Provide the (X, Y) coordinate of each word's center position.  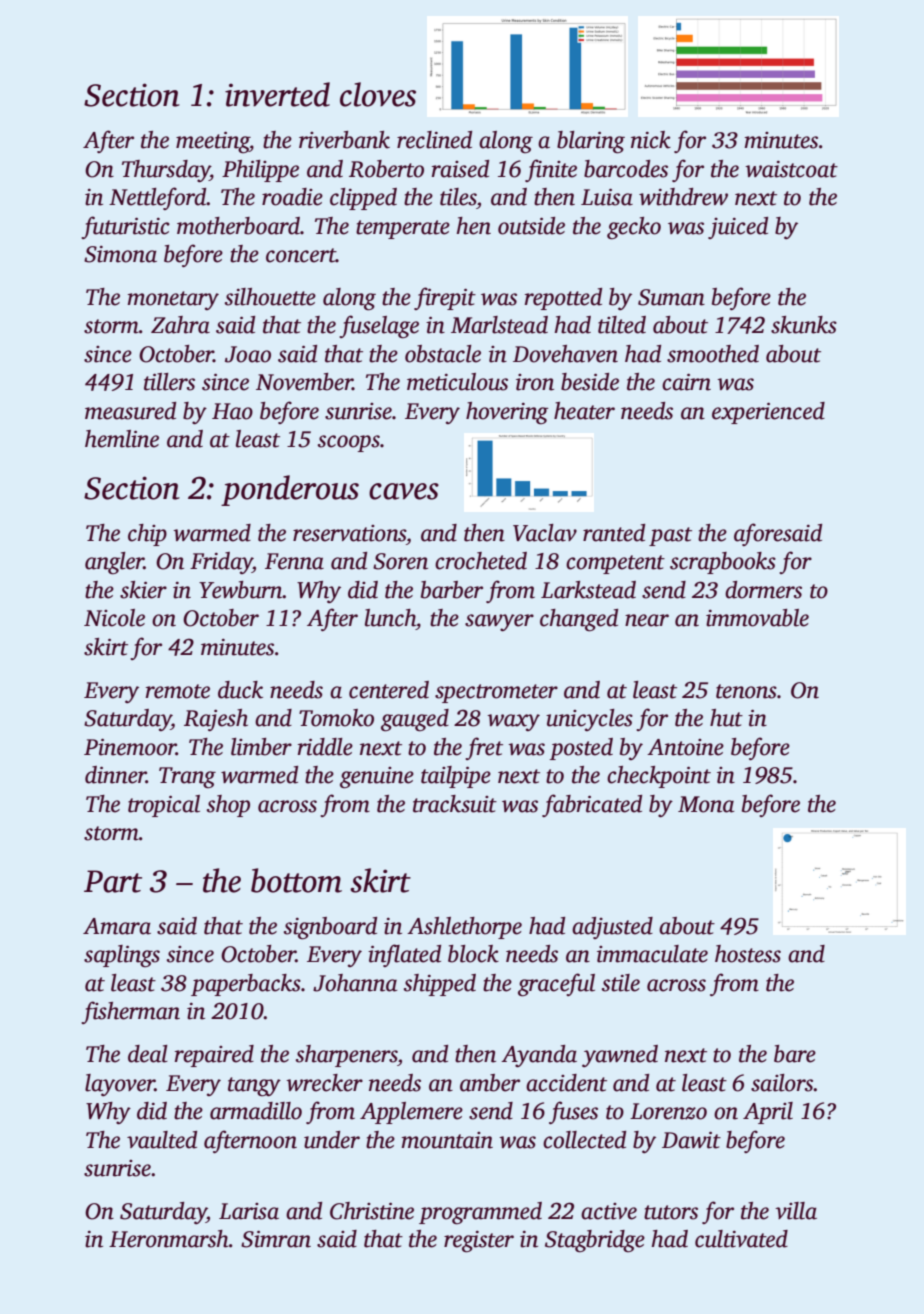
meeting (213, 142)
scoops (349, 443)
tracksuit (455, 804)
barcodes (626, 169)
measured (130, 411)
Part (113, 881)
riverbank (344, 140)
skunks (804, 325)
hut (726, 718)
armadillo (256, 1111)
